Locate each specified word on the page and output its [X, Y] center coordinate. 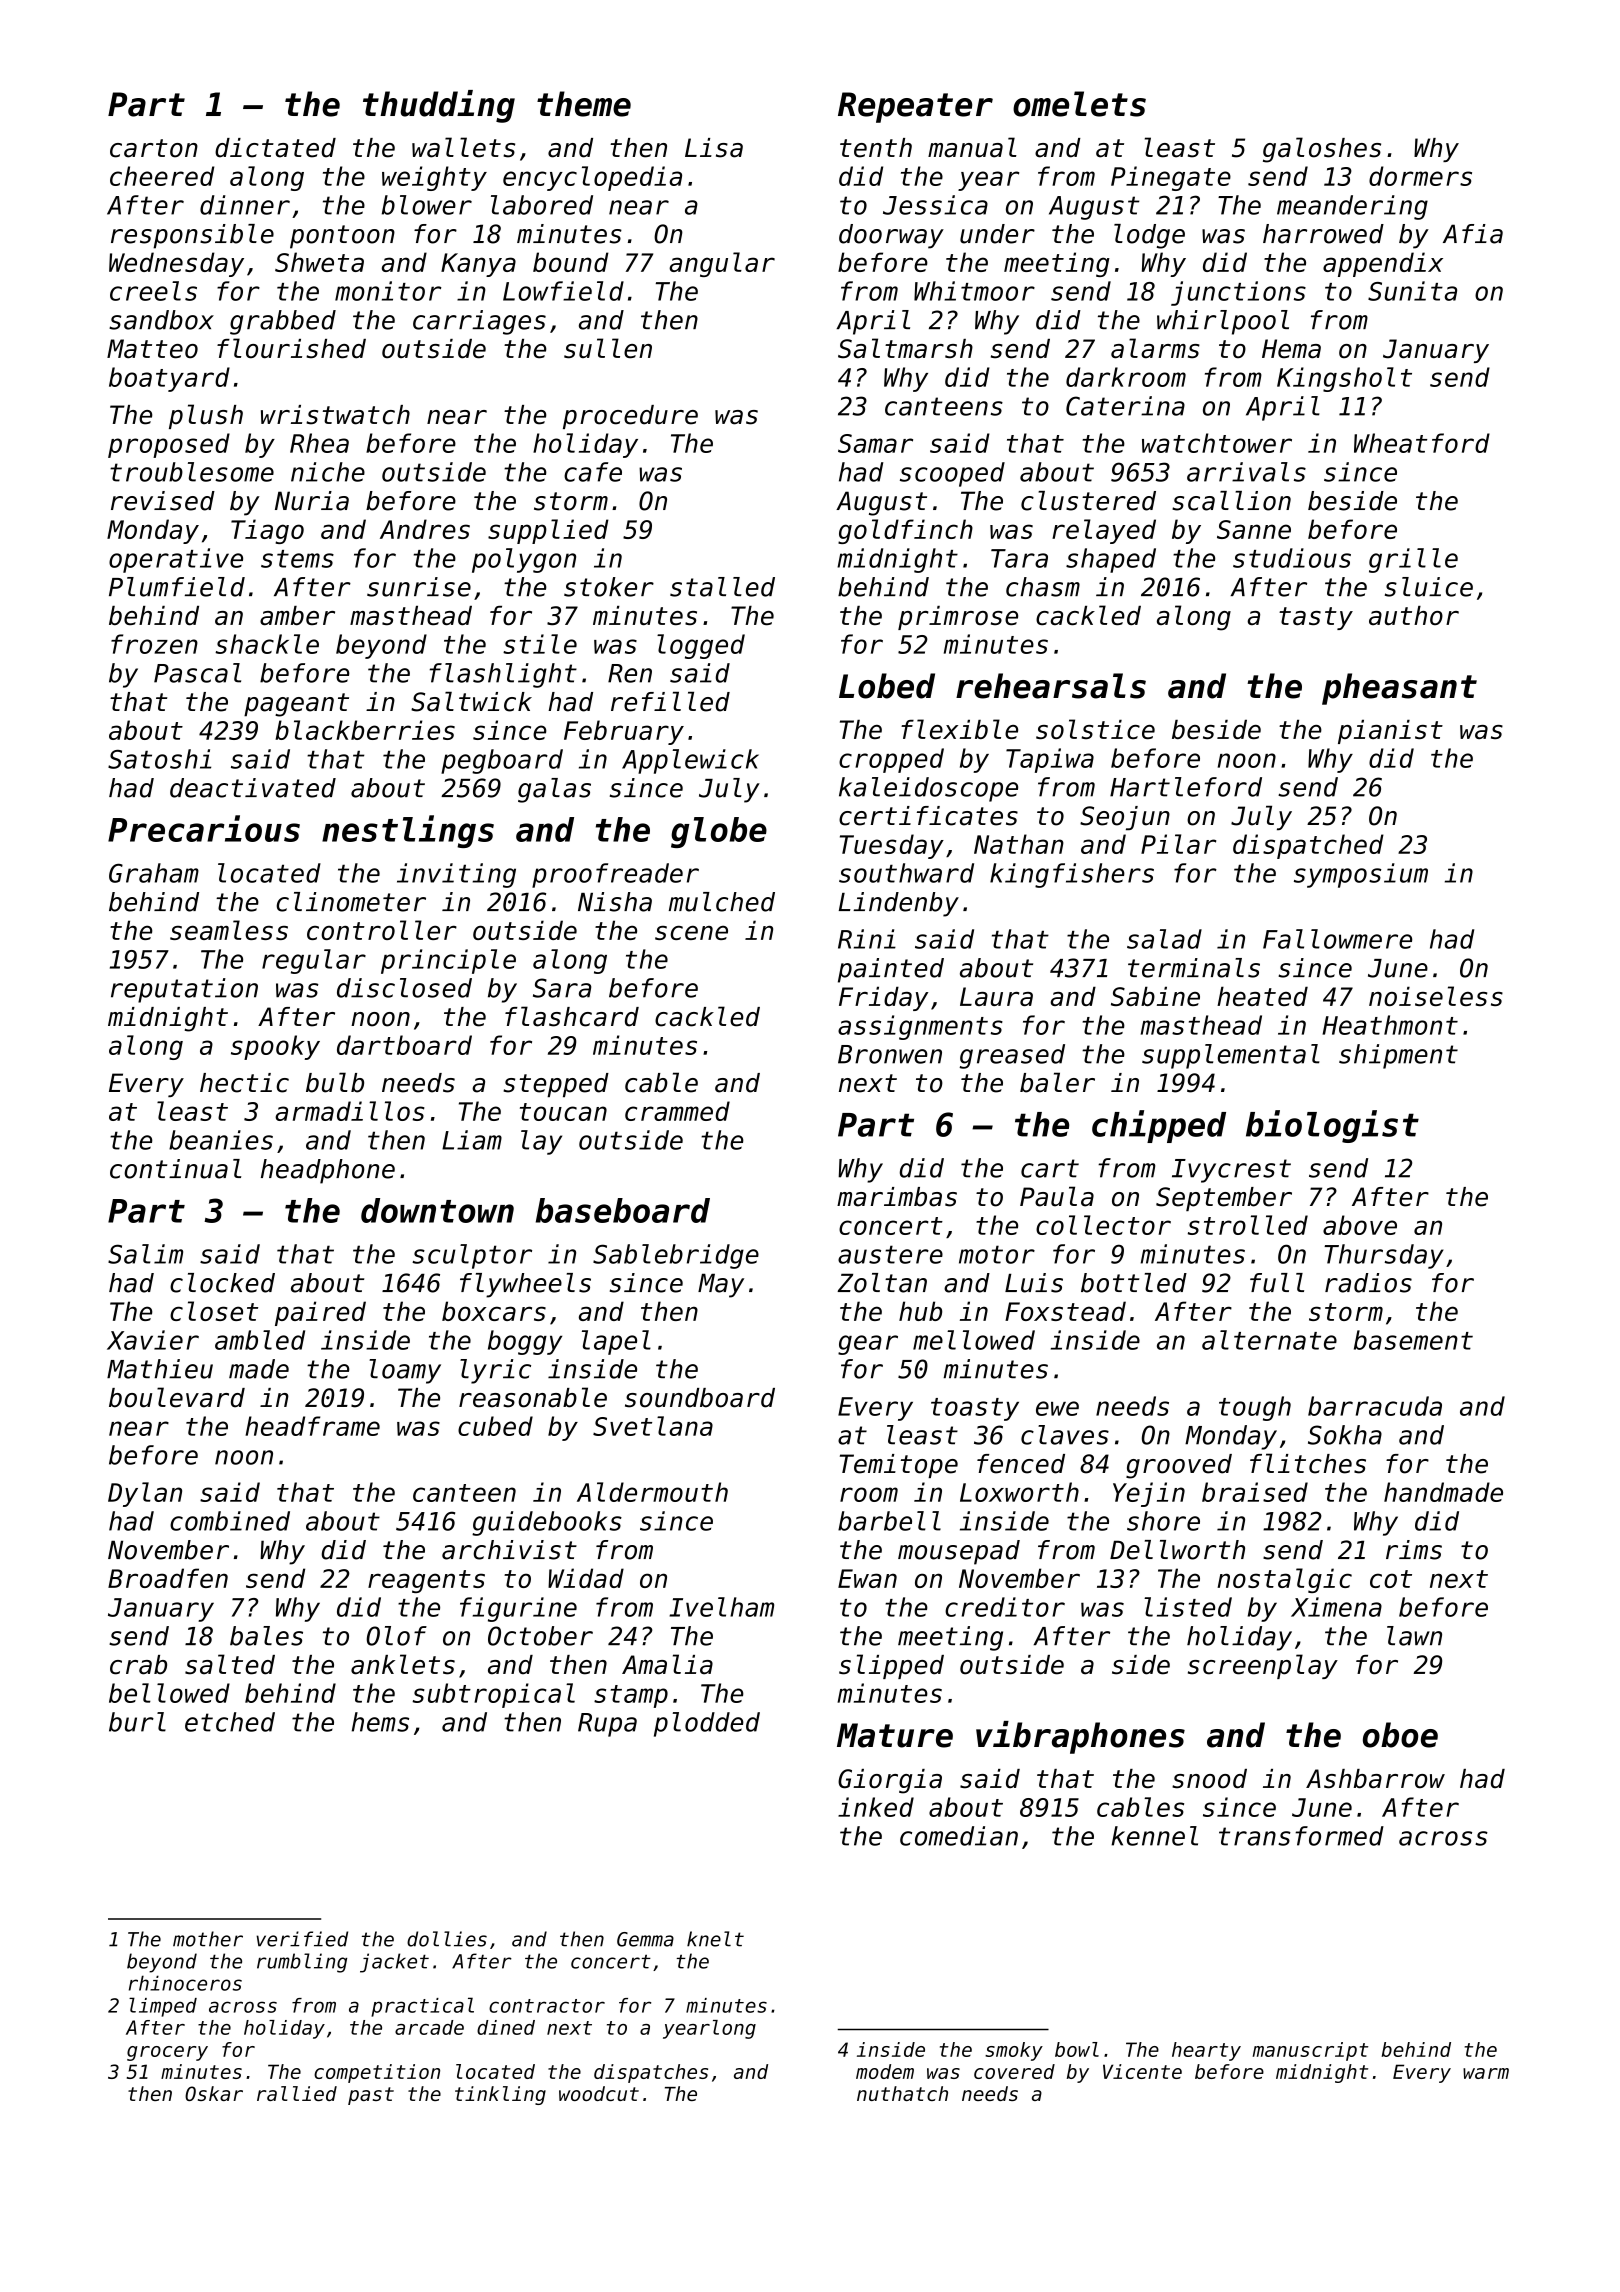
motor [997, 1254]
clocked [222, 1283]
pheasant [1399, 689]
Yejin [1149, 1494]
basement [1413, 1340]
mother [208, 1939]
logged [701, 646]
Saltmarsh [905, 348]
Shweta [319, 262]
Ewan [867, 1578]
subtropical [493, 1695]
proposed [169, 445]
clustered [1088, 501]
